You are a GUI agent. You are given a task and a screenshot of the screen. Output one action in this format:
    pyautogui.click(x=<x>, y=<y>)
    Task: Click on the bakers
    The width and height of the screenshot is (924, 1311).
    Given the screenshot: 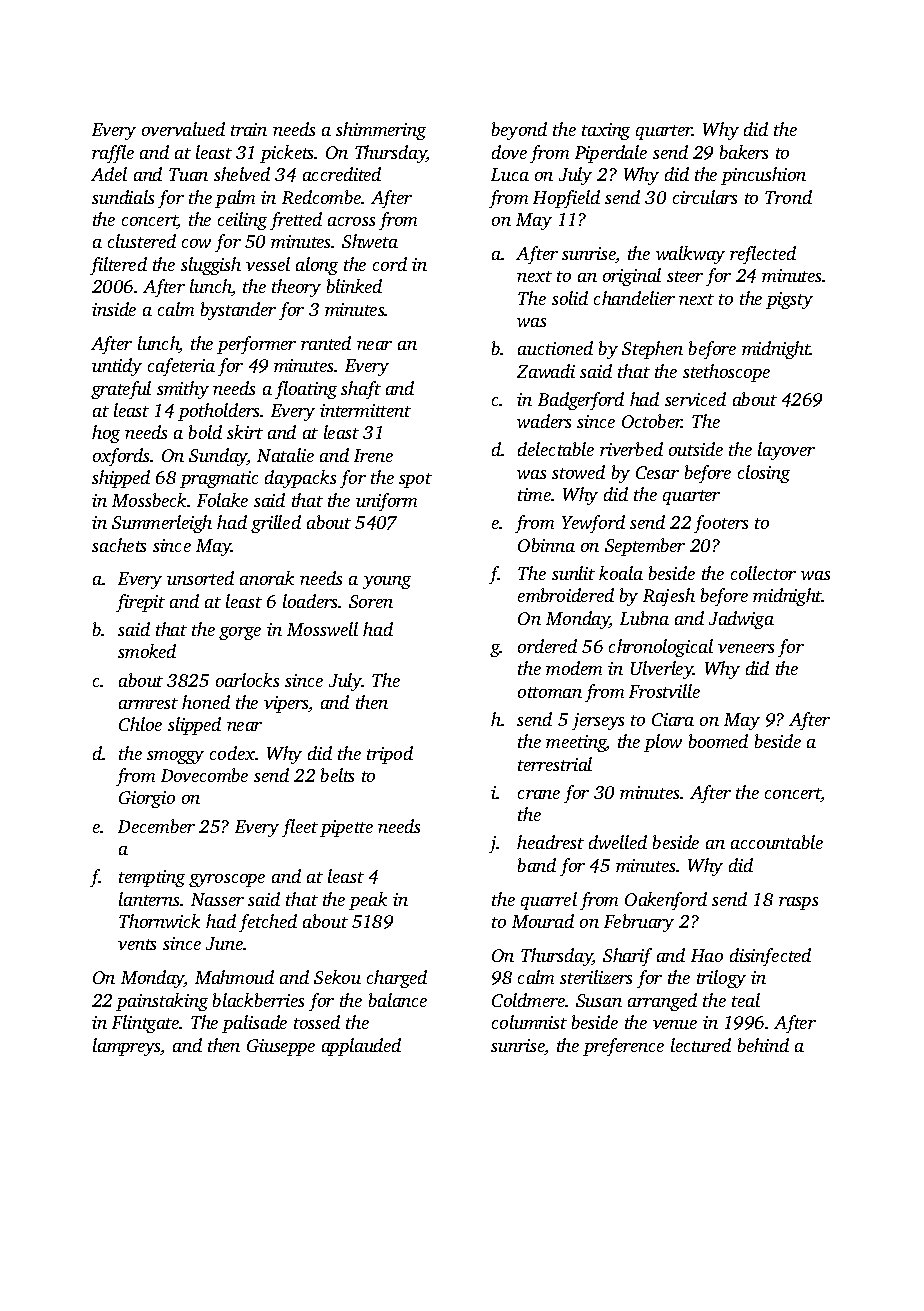 What is the action you would take?
    pyautogui.click(x=744, y=152)
